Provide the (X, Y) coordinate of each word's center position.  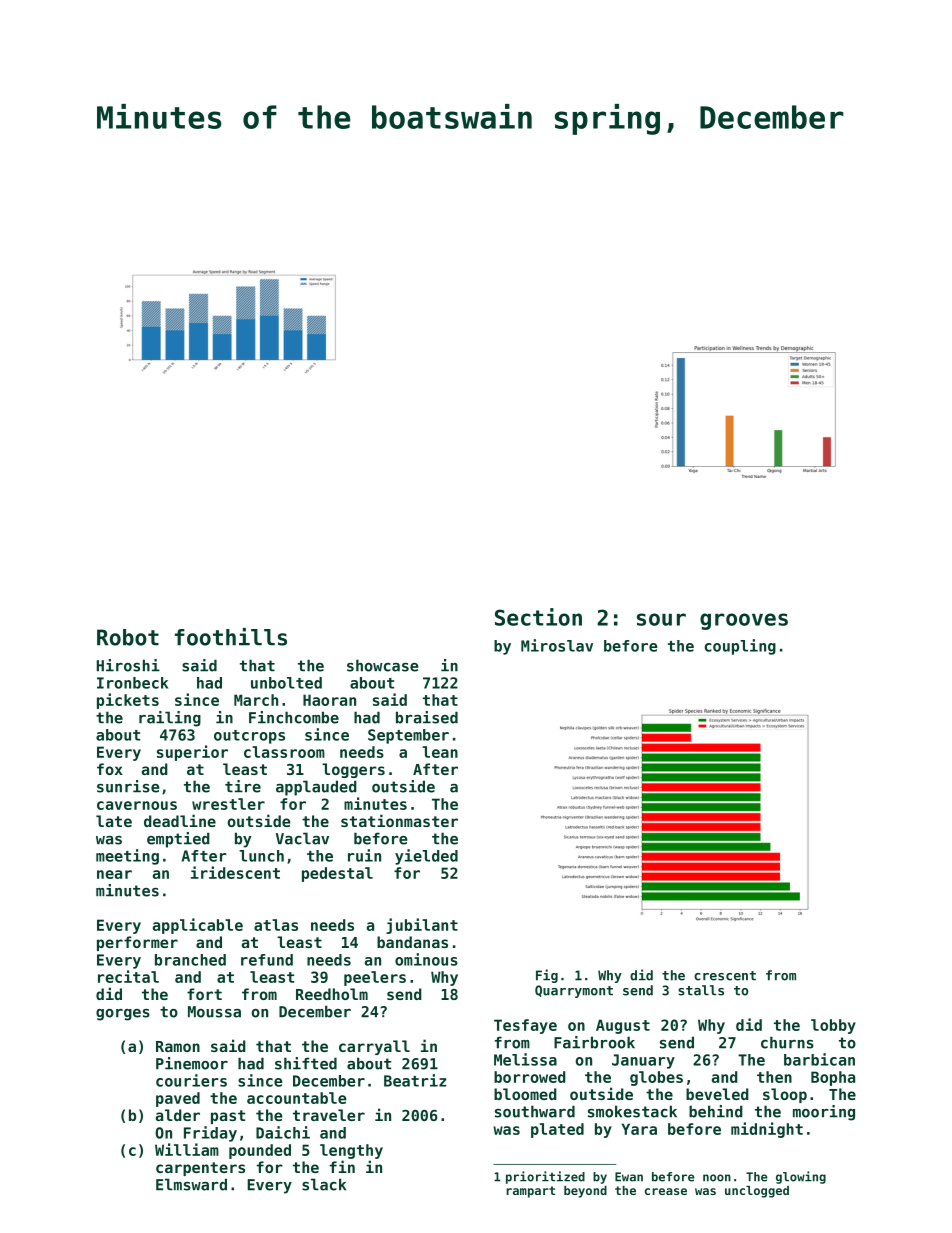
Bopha (833, 1078)
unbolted (286, 683)
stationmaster (399, 820)
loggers (353, 770)
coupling (740, 647)
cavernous (137, 805)
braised (427, 717)
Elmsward (191, 1184)
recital (128, 976)
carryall (374, 1047)
